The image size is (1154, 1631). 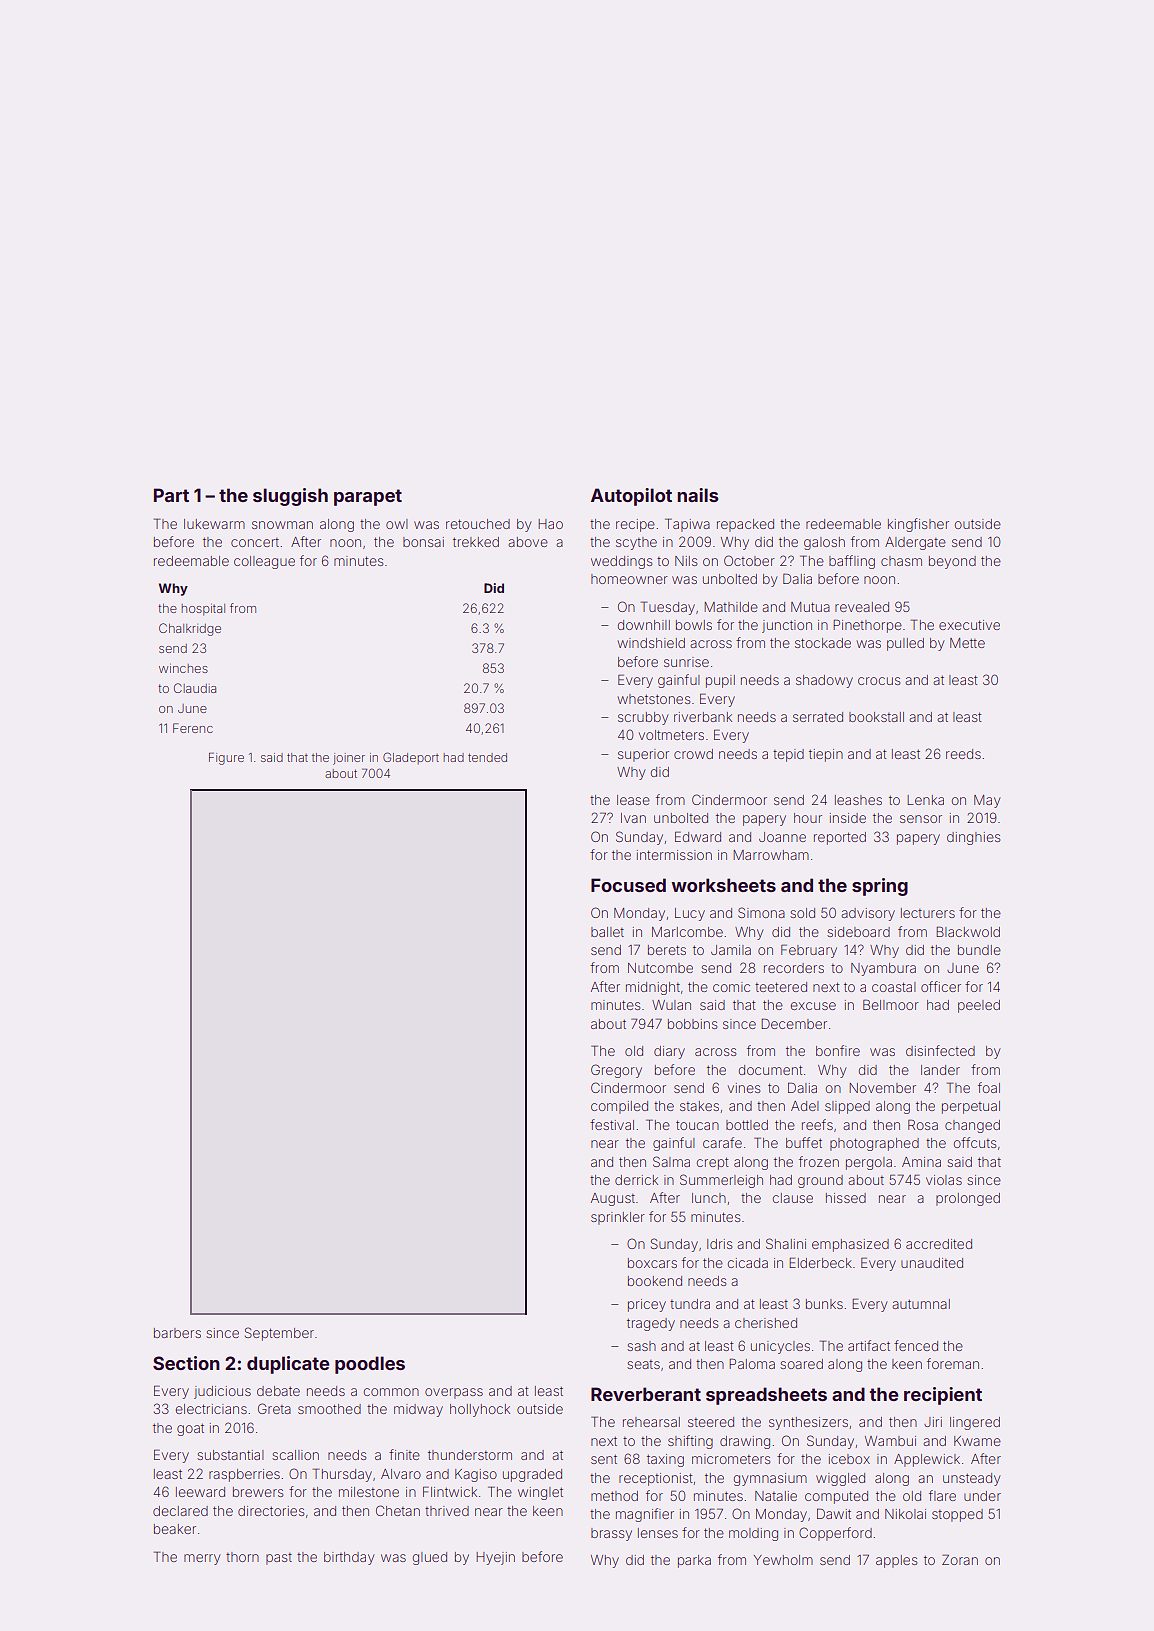 What do you see at coordinates (279, 1559) in the screenshot?
I see `past` at bounding box center [279, 1559].
